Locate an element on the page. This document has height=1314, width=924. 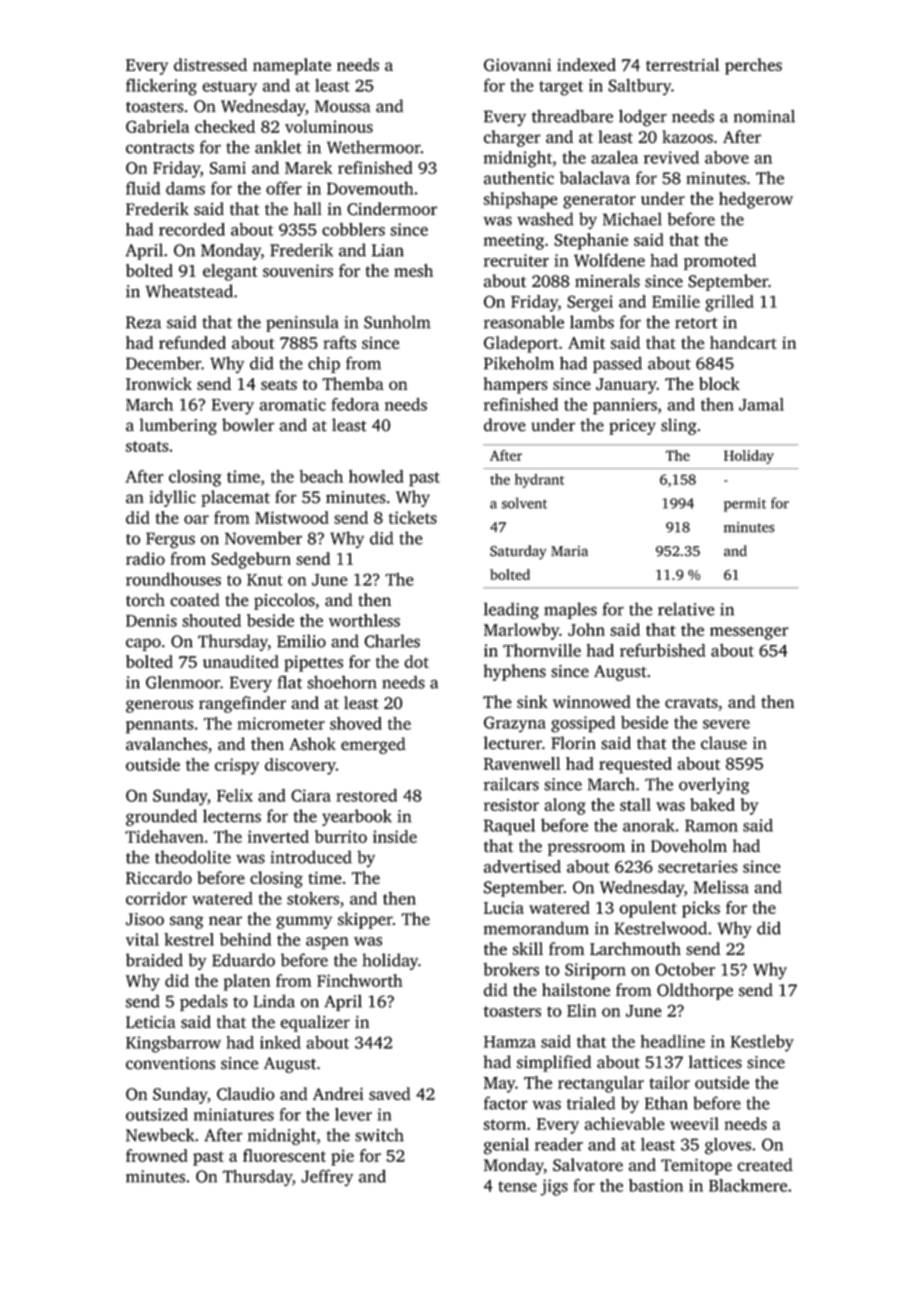
tense is located at coordinates (517, 1186).
